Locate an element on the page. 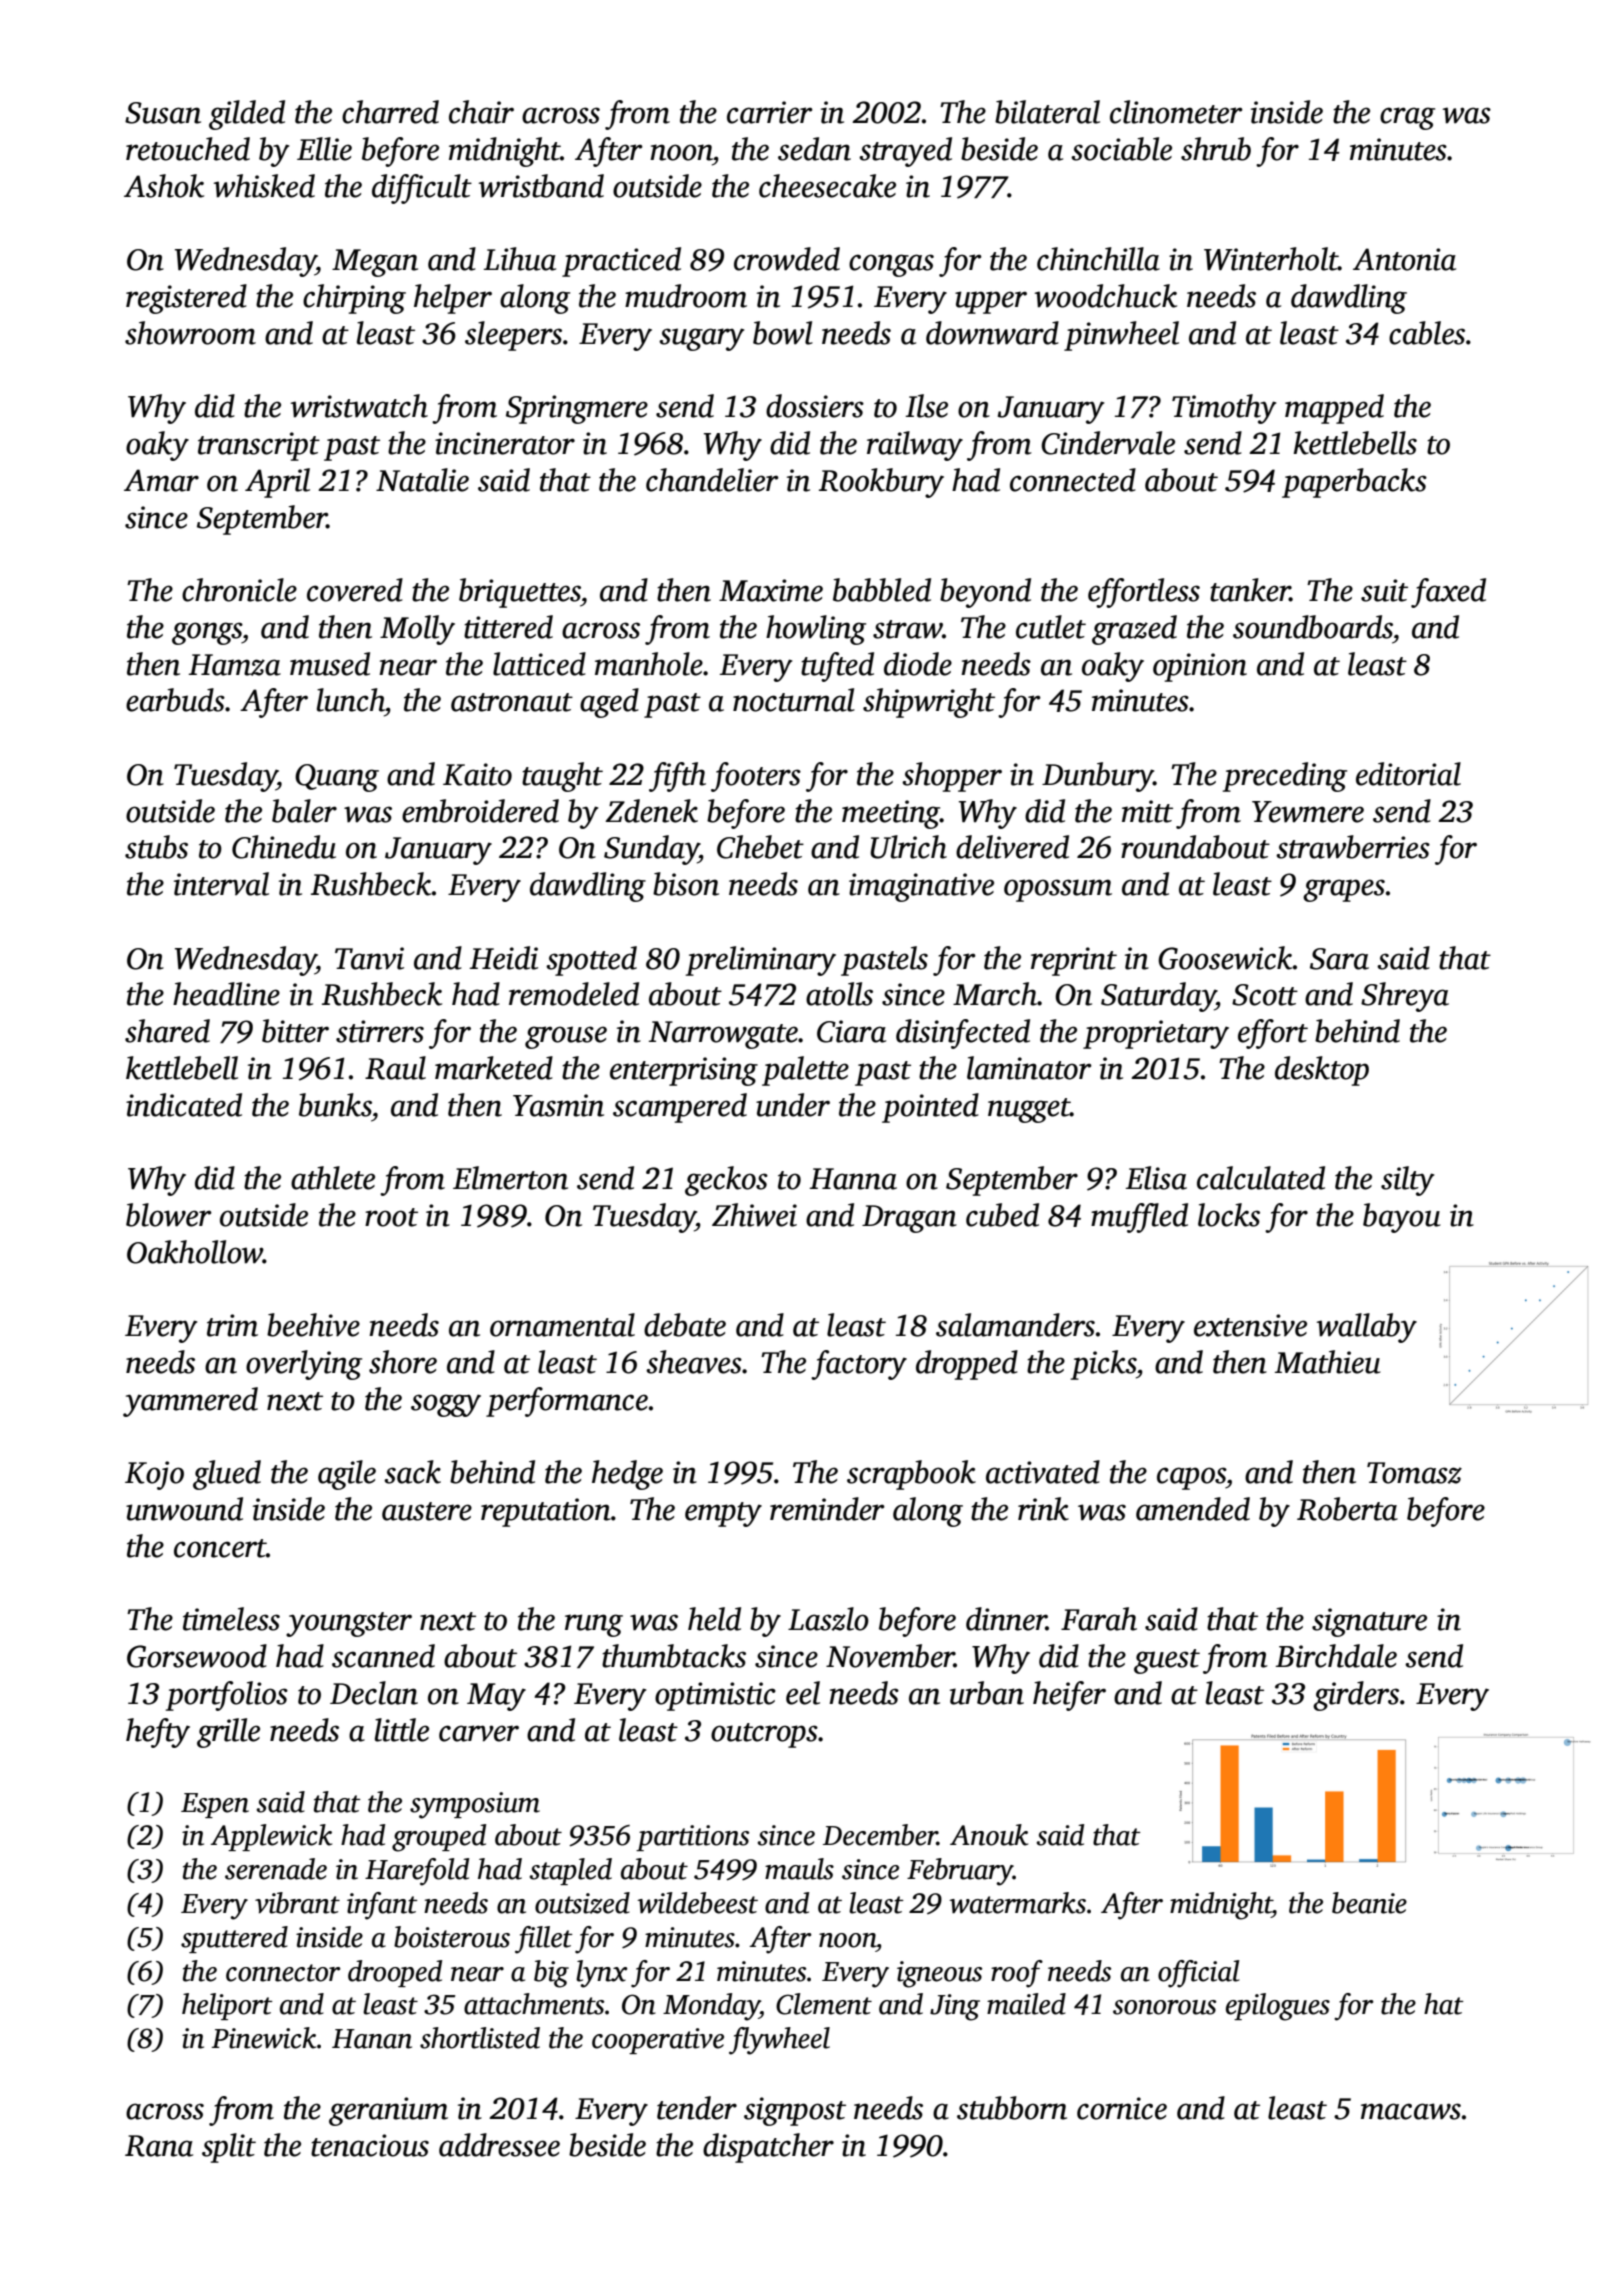 This document has height=2292, width=1620. Applewick is located at coordinates (271, 1837).
